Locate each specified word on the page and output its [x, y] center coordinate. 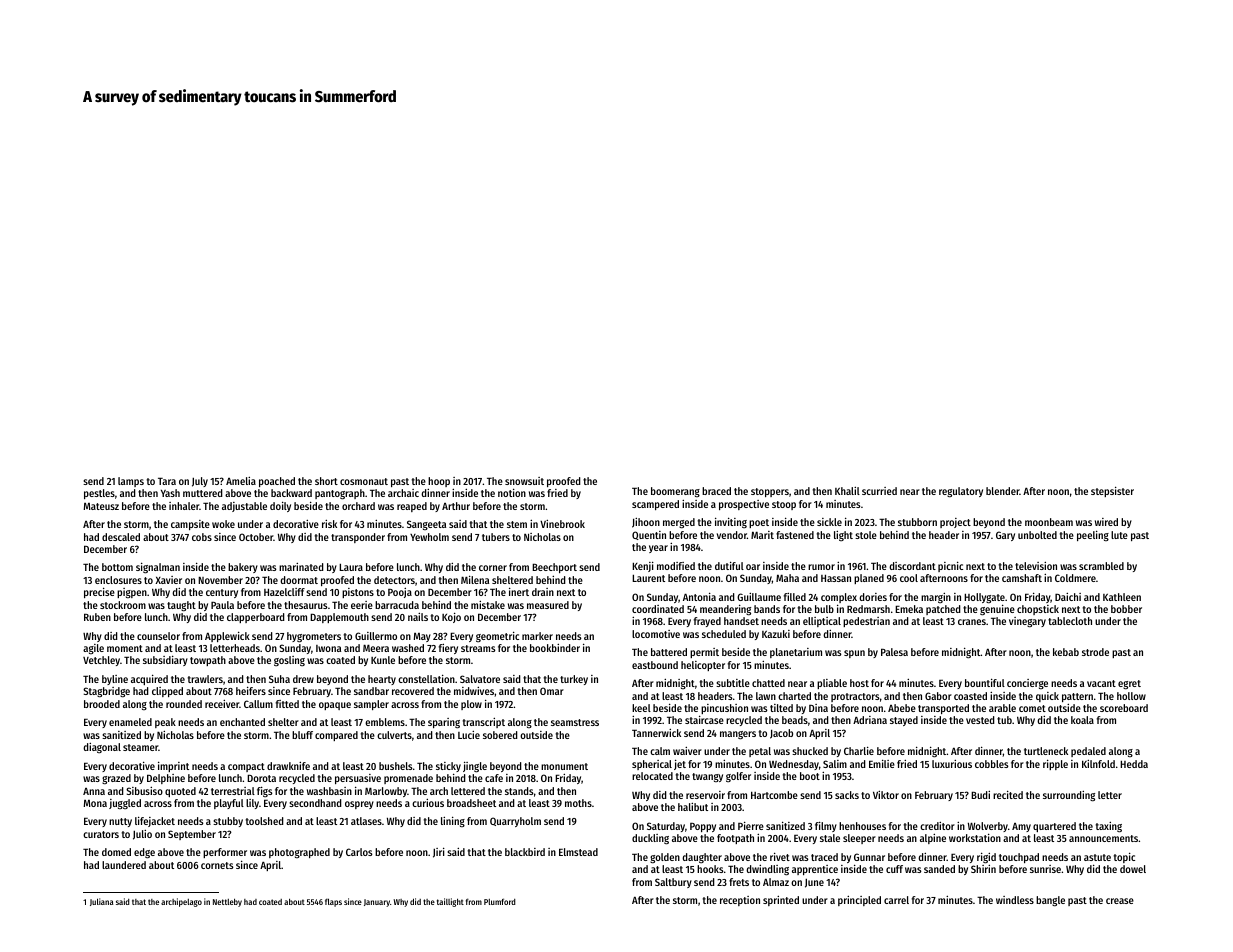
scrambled [1101, 566]
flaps [333, 902]
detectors [394, 580]
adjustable [244, 507]
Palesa [894, 652]
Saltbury [673, 883]
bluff [302, 735]
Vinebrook [562, 524]
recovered [413, 691]
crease [1120, 901]
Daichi [1068, 597]
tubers [496, 537]
